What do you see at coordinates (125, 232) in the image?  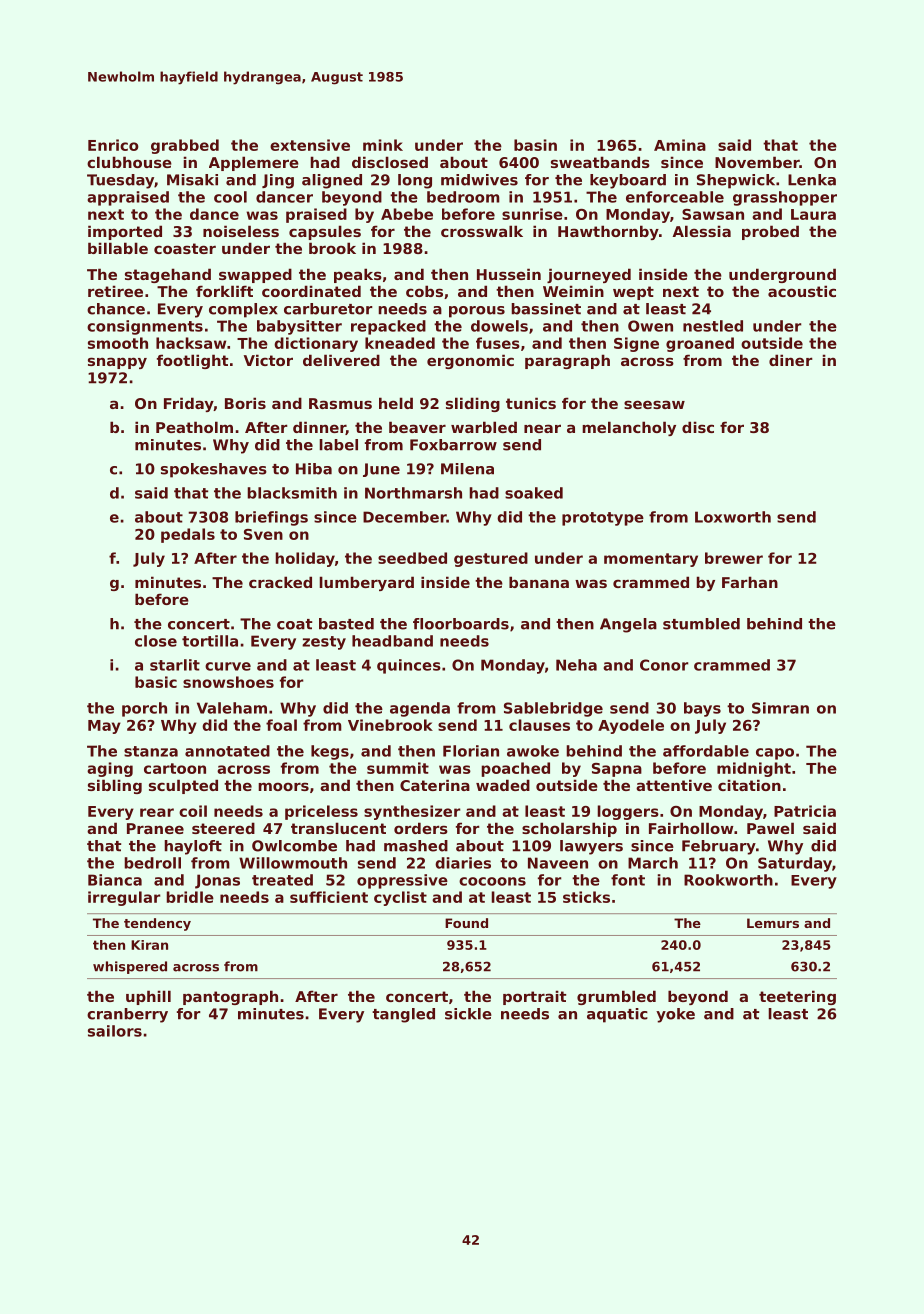 I see `imported` at bounding box center [125, 232].
